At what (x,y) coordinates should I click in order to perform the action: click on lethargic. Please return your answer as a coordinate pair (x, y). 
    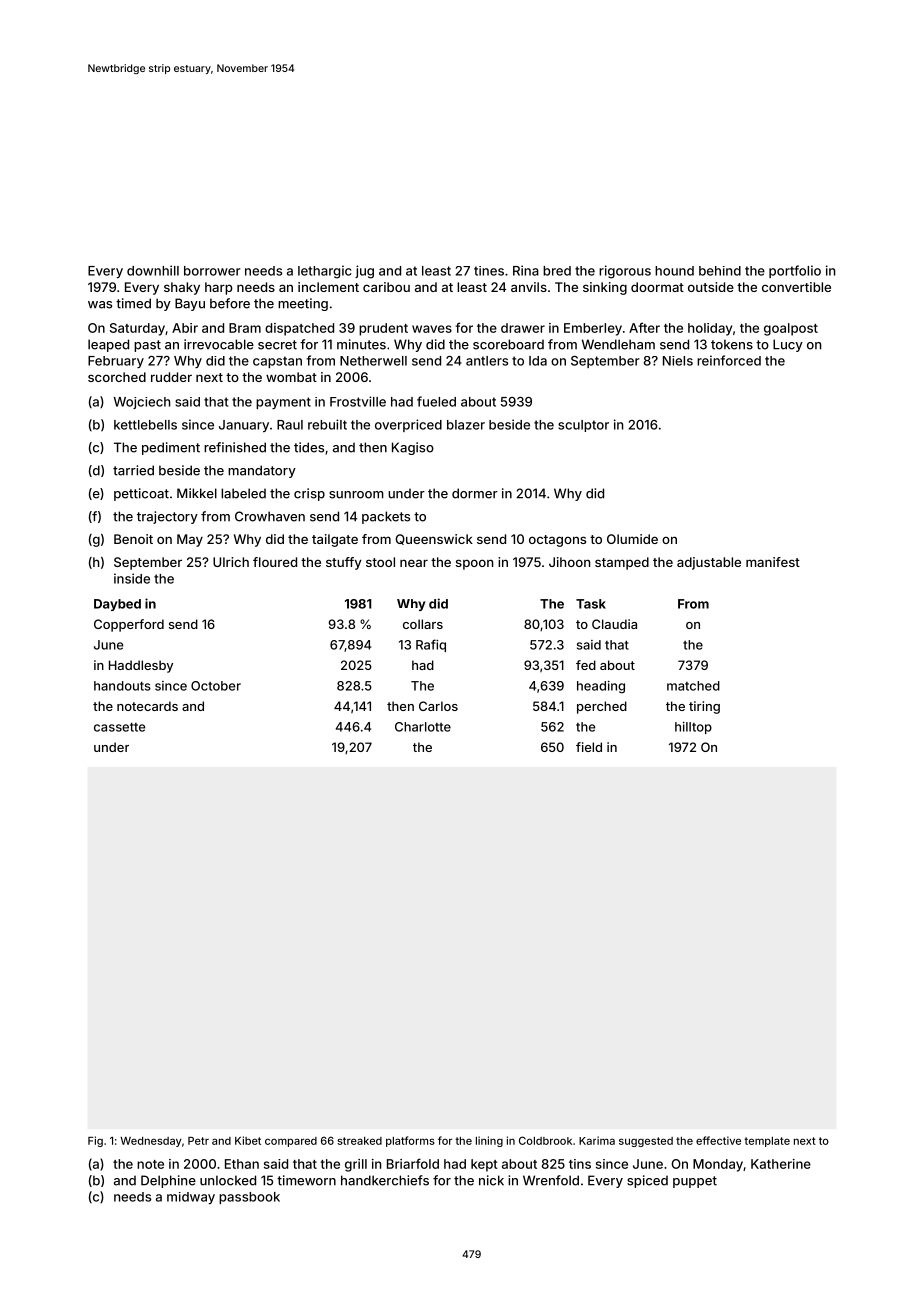
    Looking at the image, I should click on (325, 272).
